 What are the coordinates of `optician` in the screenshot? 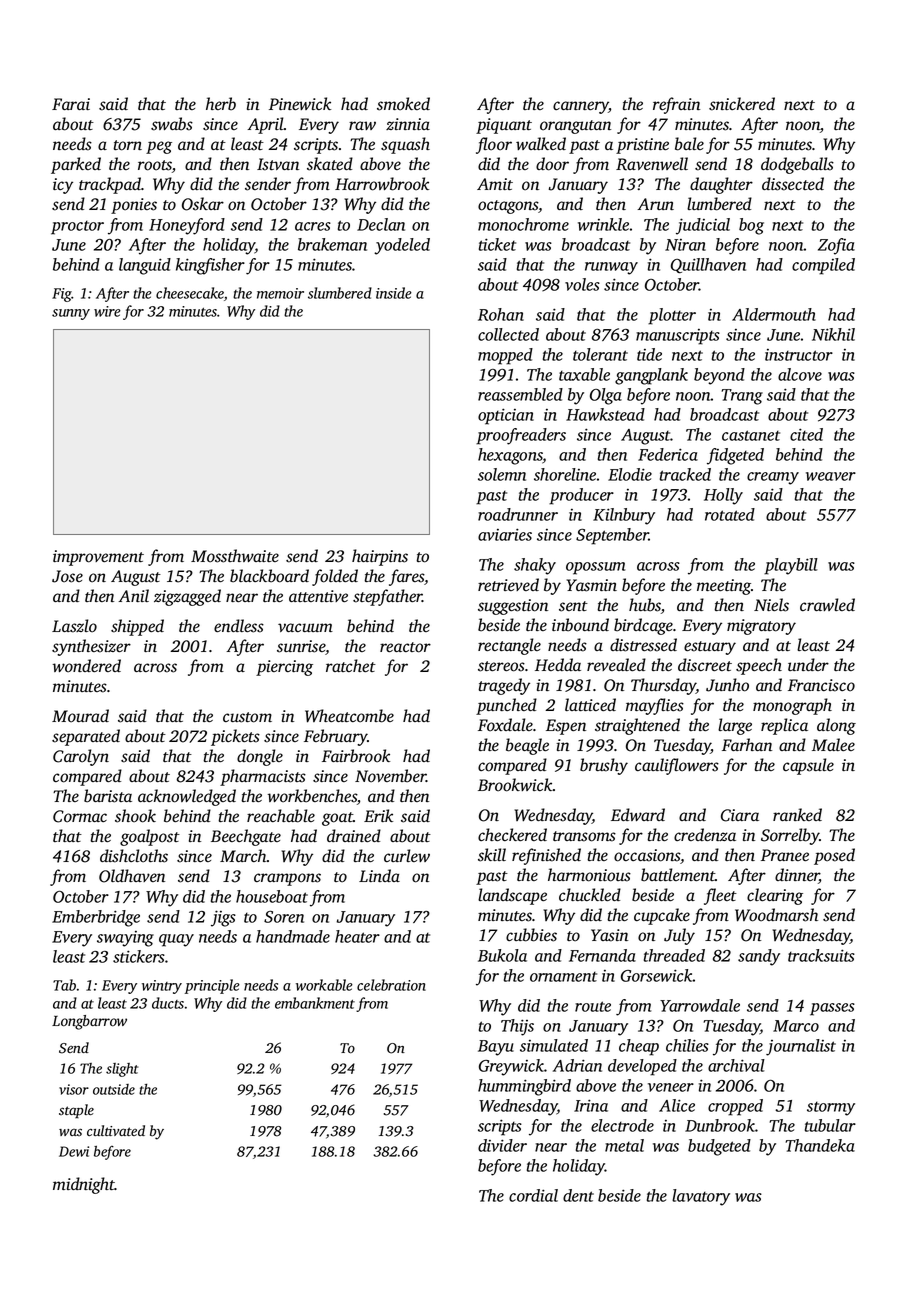 It's located at (506, 416).
